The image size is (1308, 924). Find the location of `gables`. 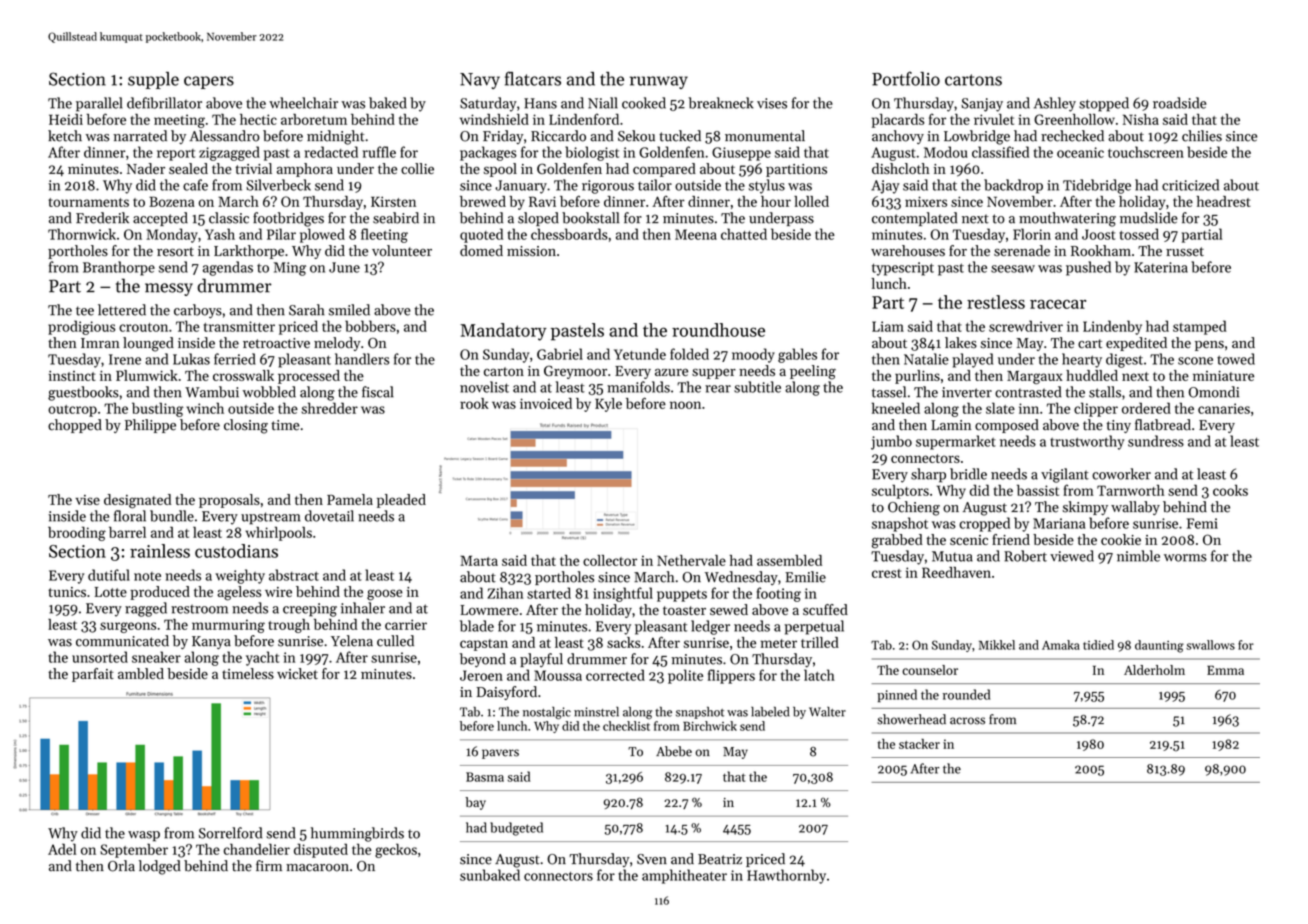

gables is located at coordinates (797, 355).
